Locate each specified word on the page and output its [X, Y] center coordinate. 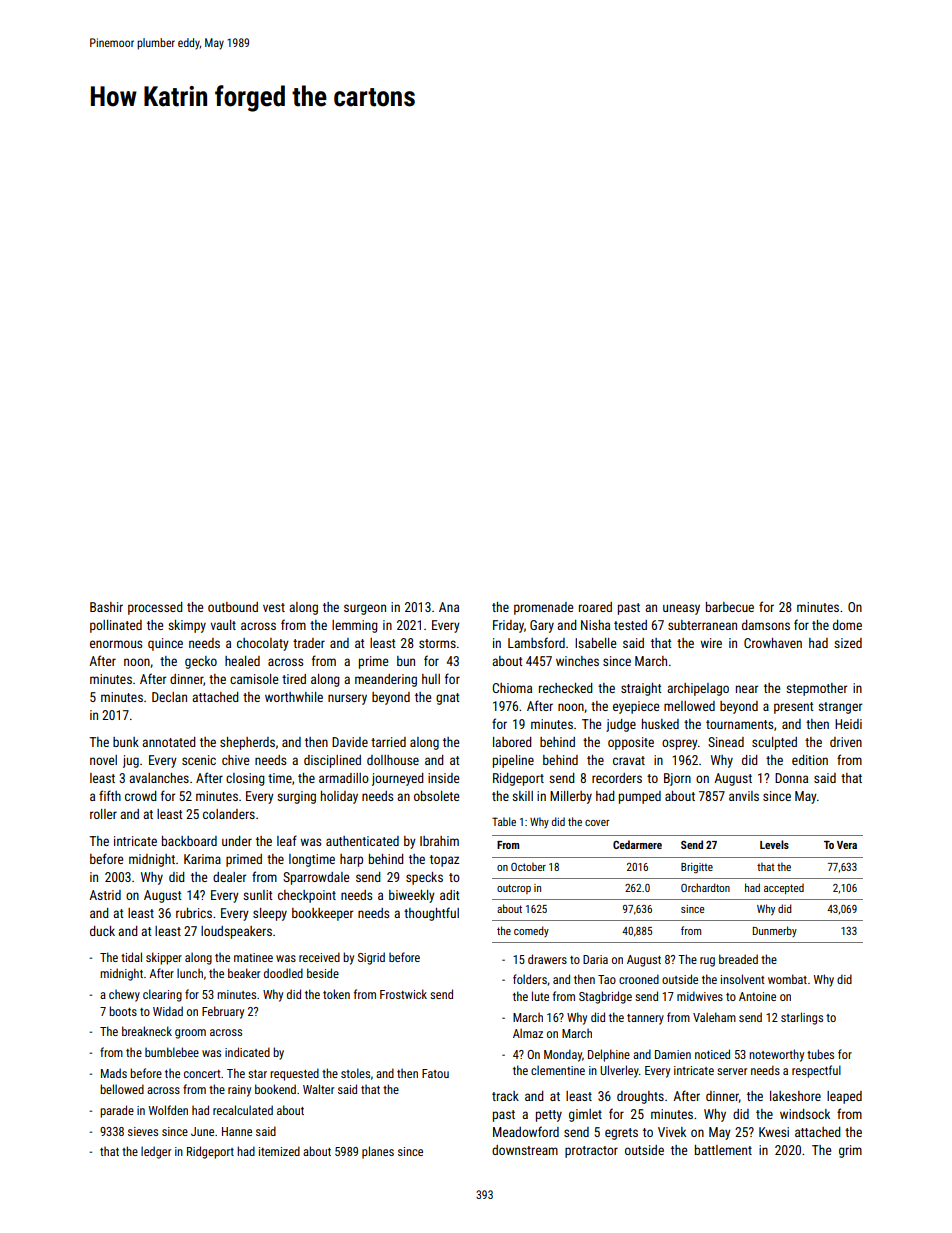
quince [165, 644]
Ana [449, 607]
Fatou [435, 1073]
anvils [744, 796]
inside [443, 778]
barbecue [730, 607]
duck [102, 931]
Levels [774, 844]
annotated [169, 742]
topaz [444, 861]
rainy [239, 1091]
